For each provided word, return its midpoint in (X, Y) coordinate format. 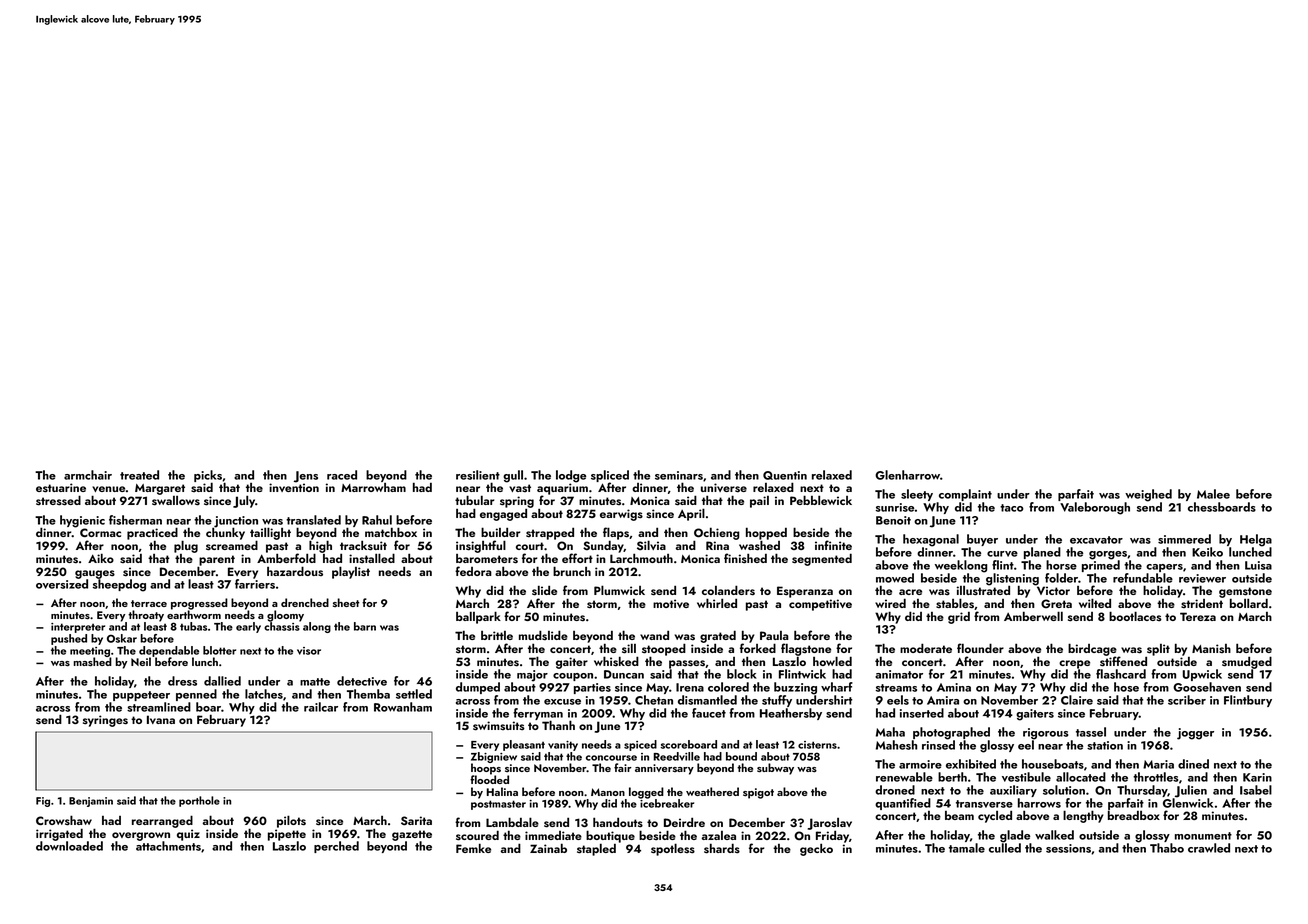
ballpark (478, 617)
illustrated (983, 590)
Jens (306, 477)
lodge (571, 476)
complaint (965, 495)
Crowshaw (64, 820)
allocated (1081, 777)
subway (775, 769)
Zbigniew (494, 757)
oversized (62, 584)
